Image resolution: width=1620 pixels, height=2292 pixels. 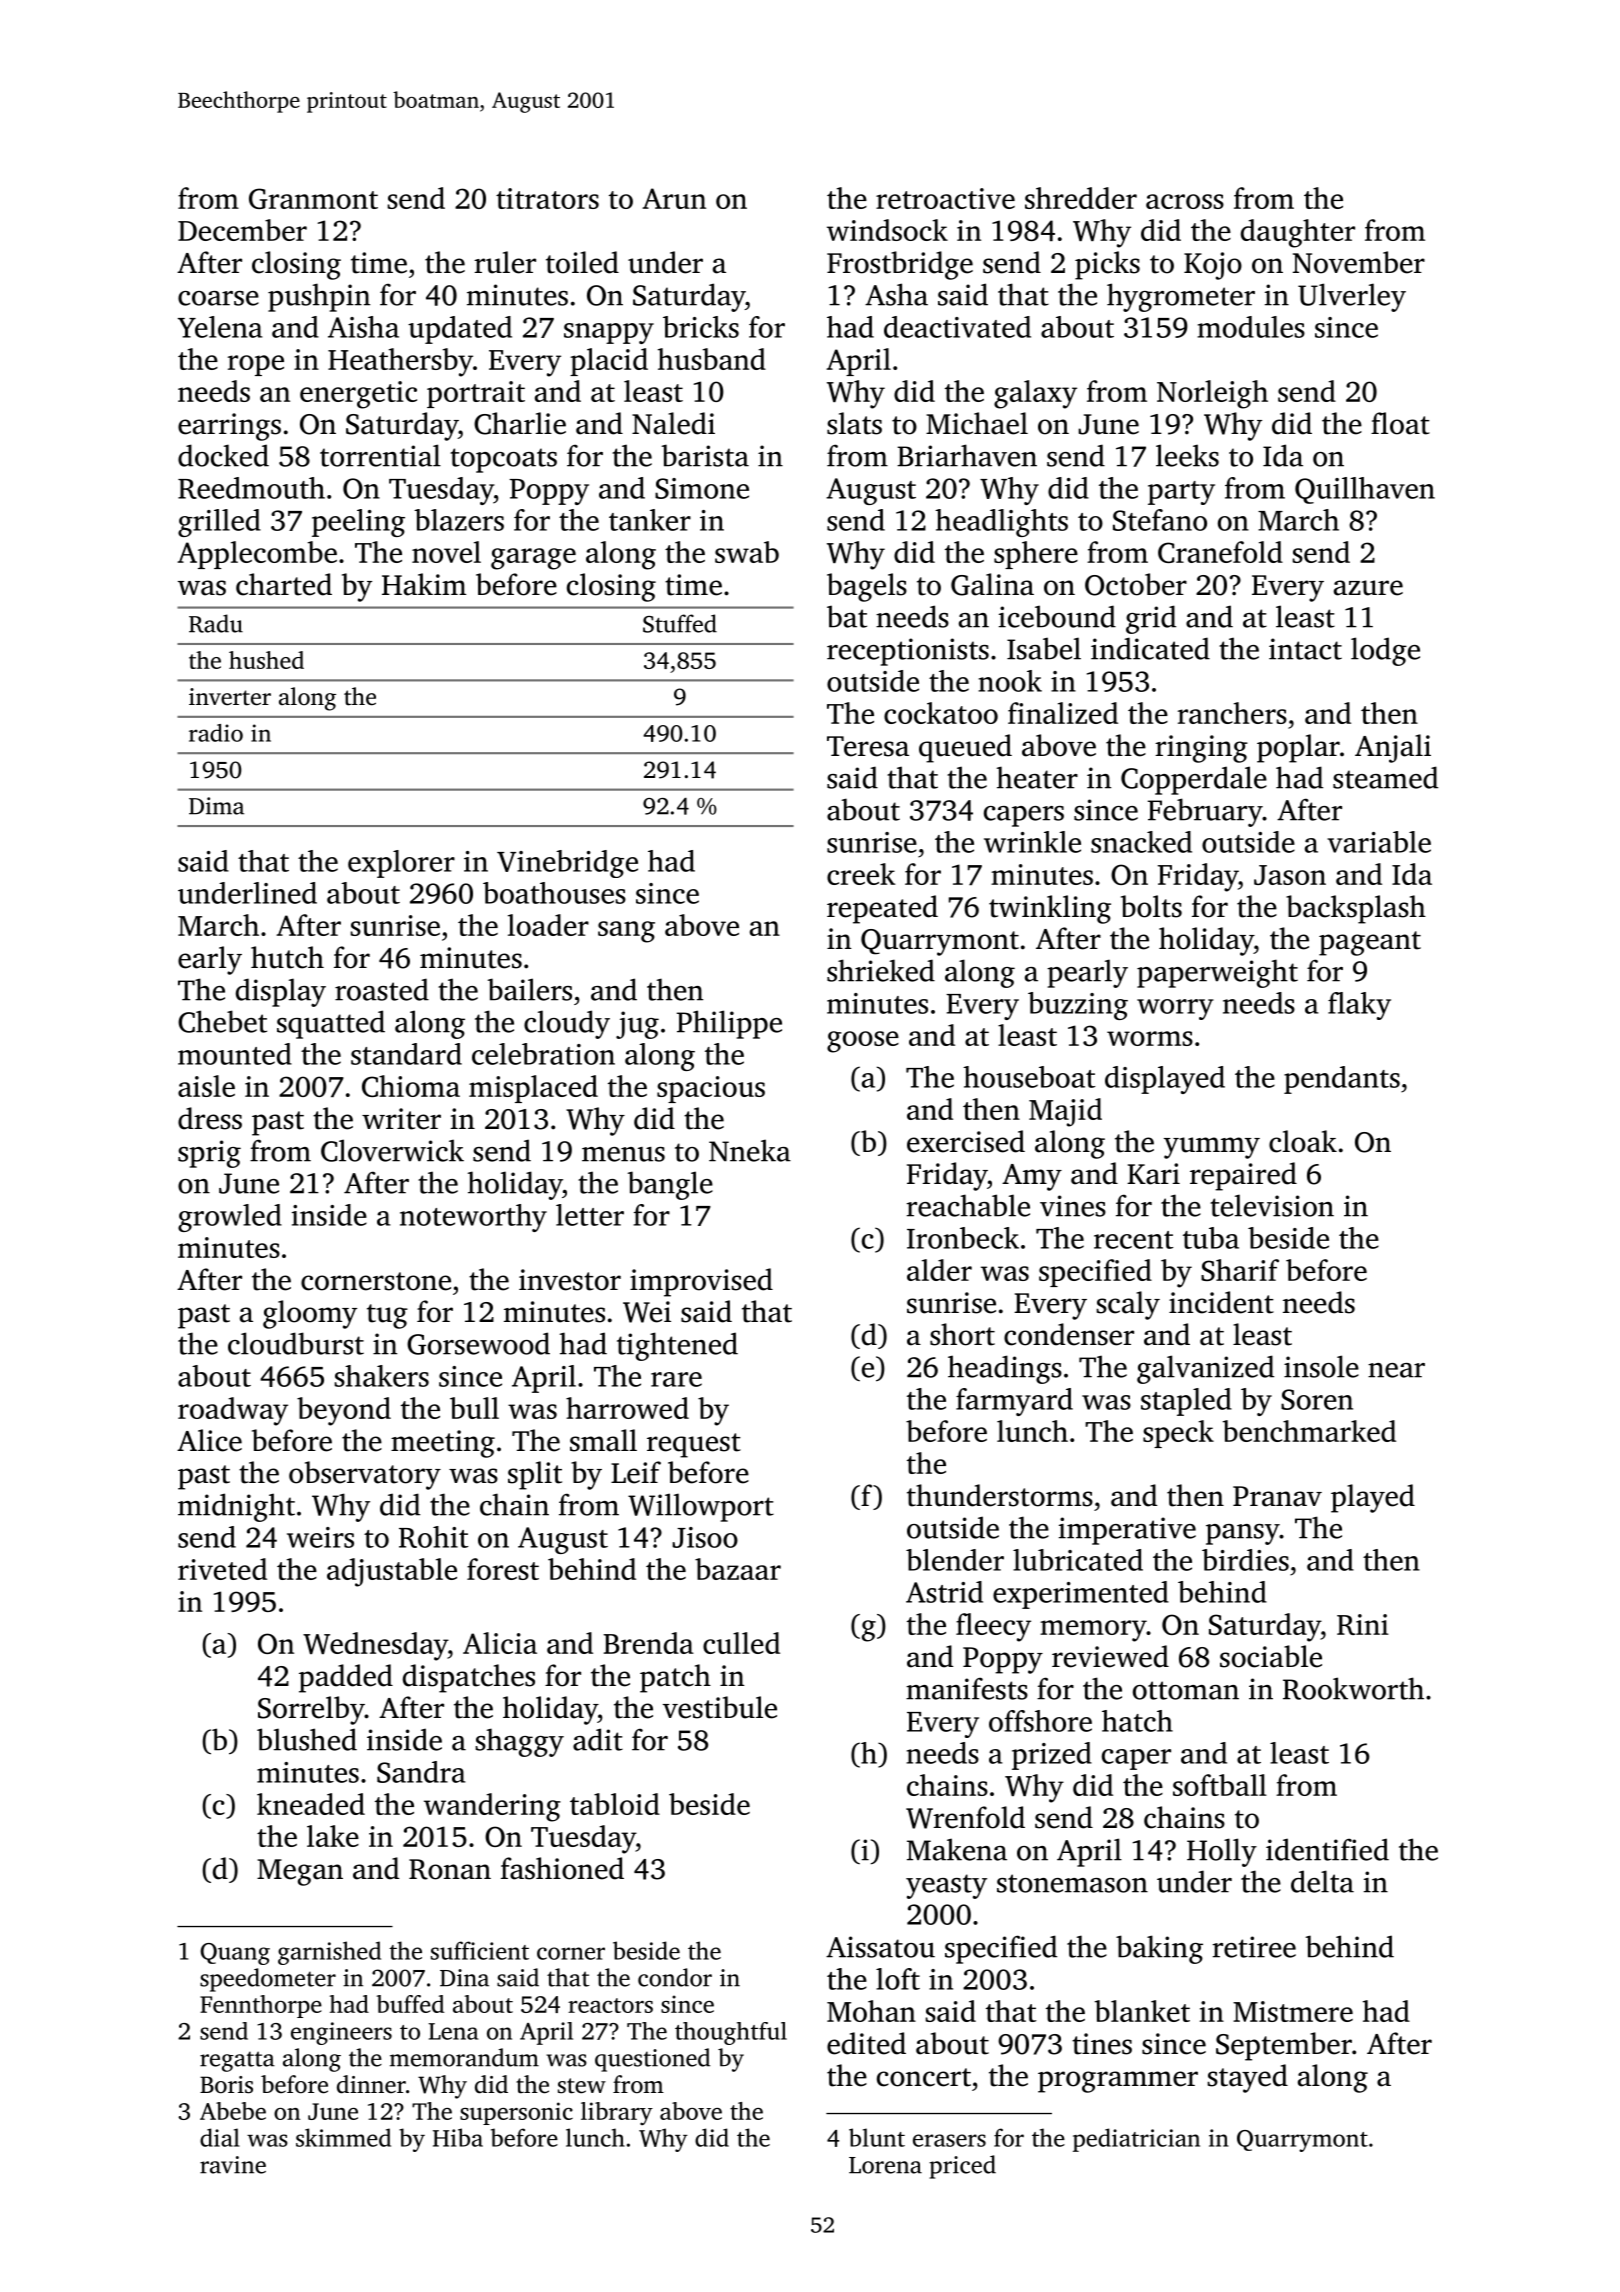 I want to click on coarse, so click(x=218, y=298).
